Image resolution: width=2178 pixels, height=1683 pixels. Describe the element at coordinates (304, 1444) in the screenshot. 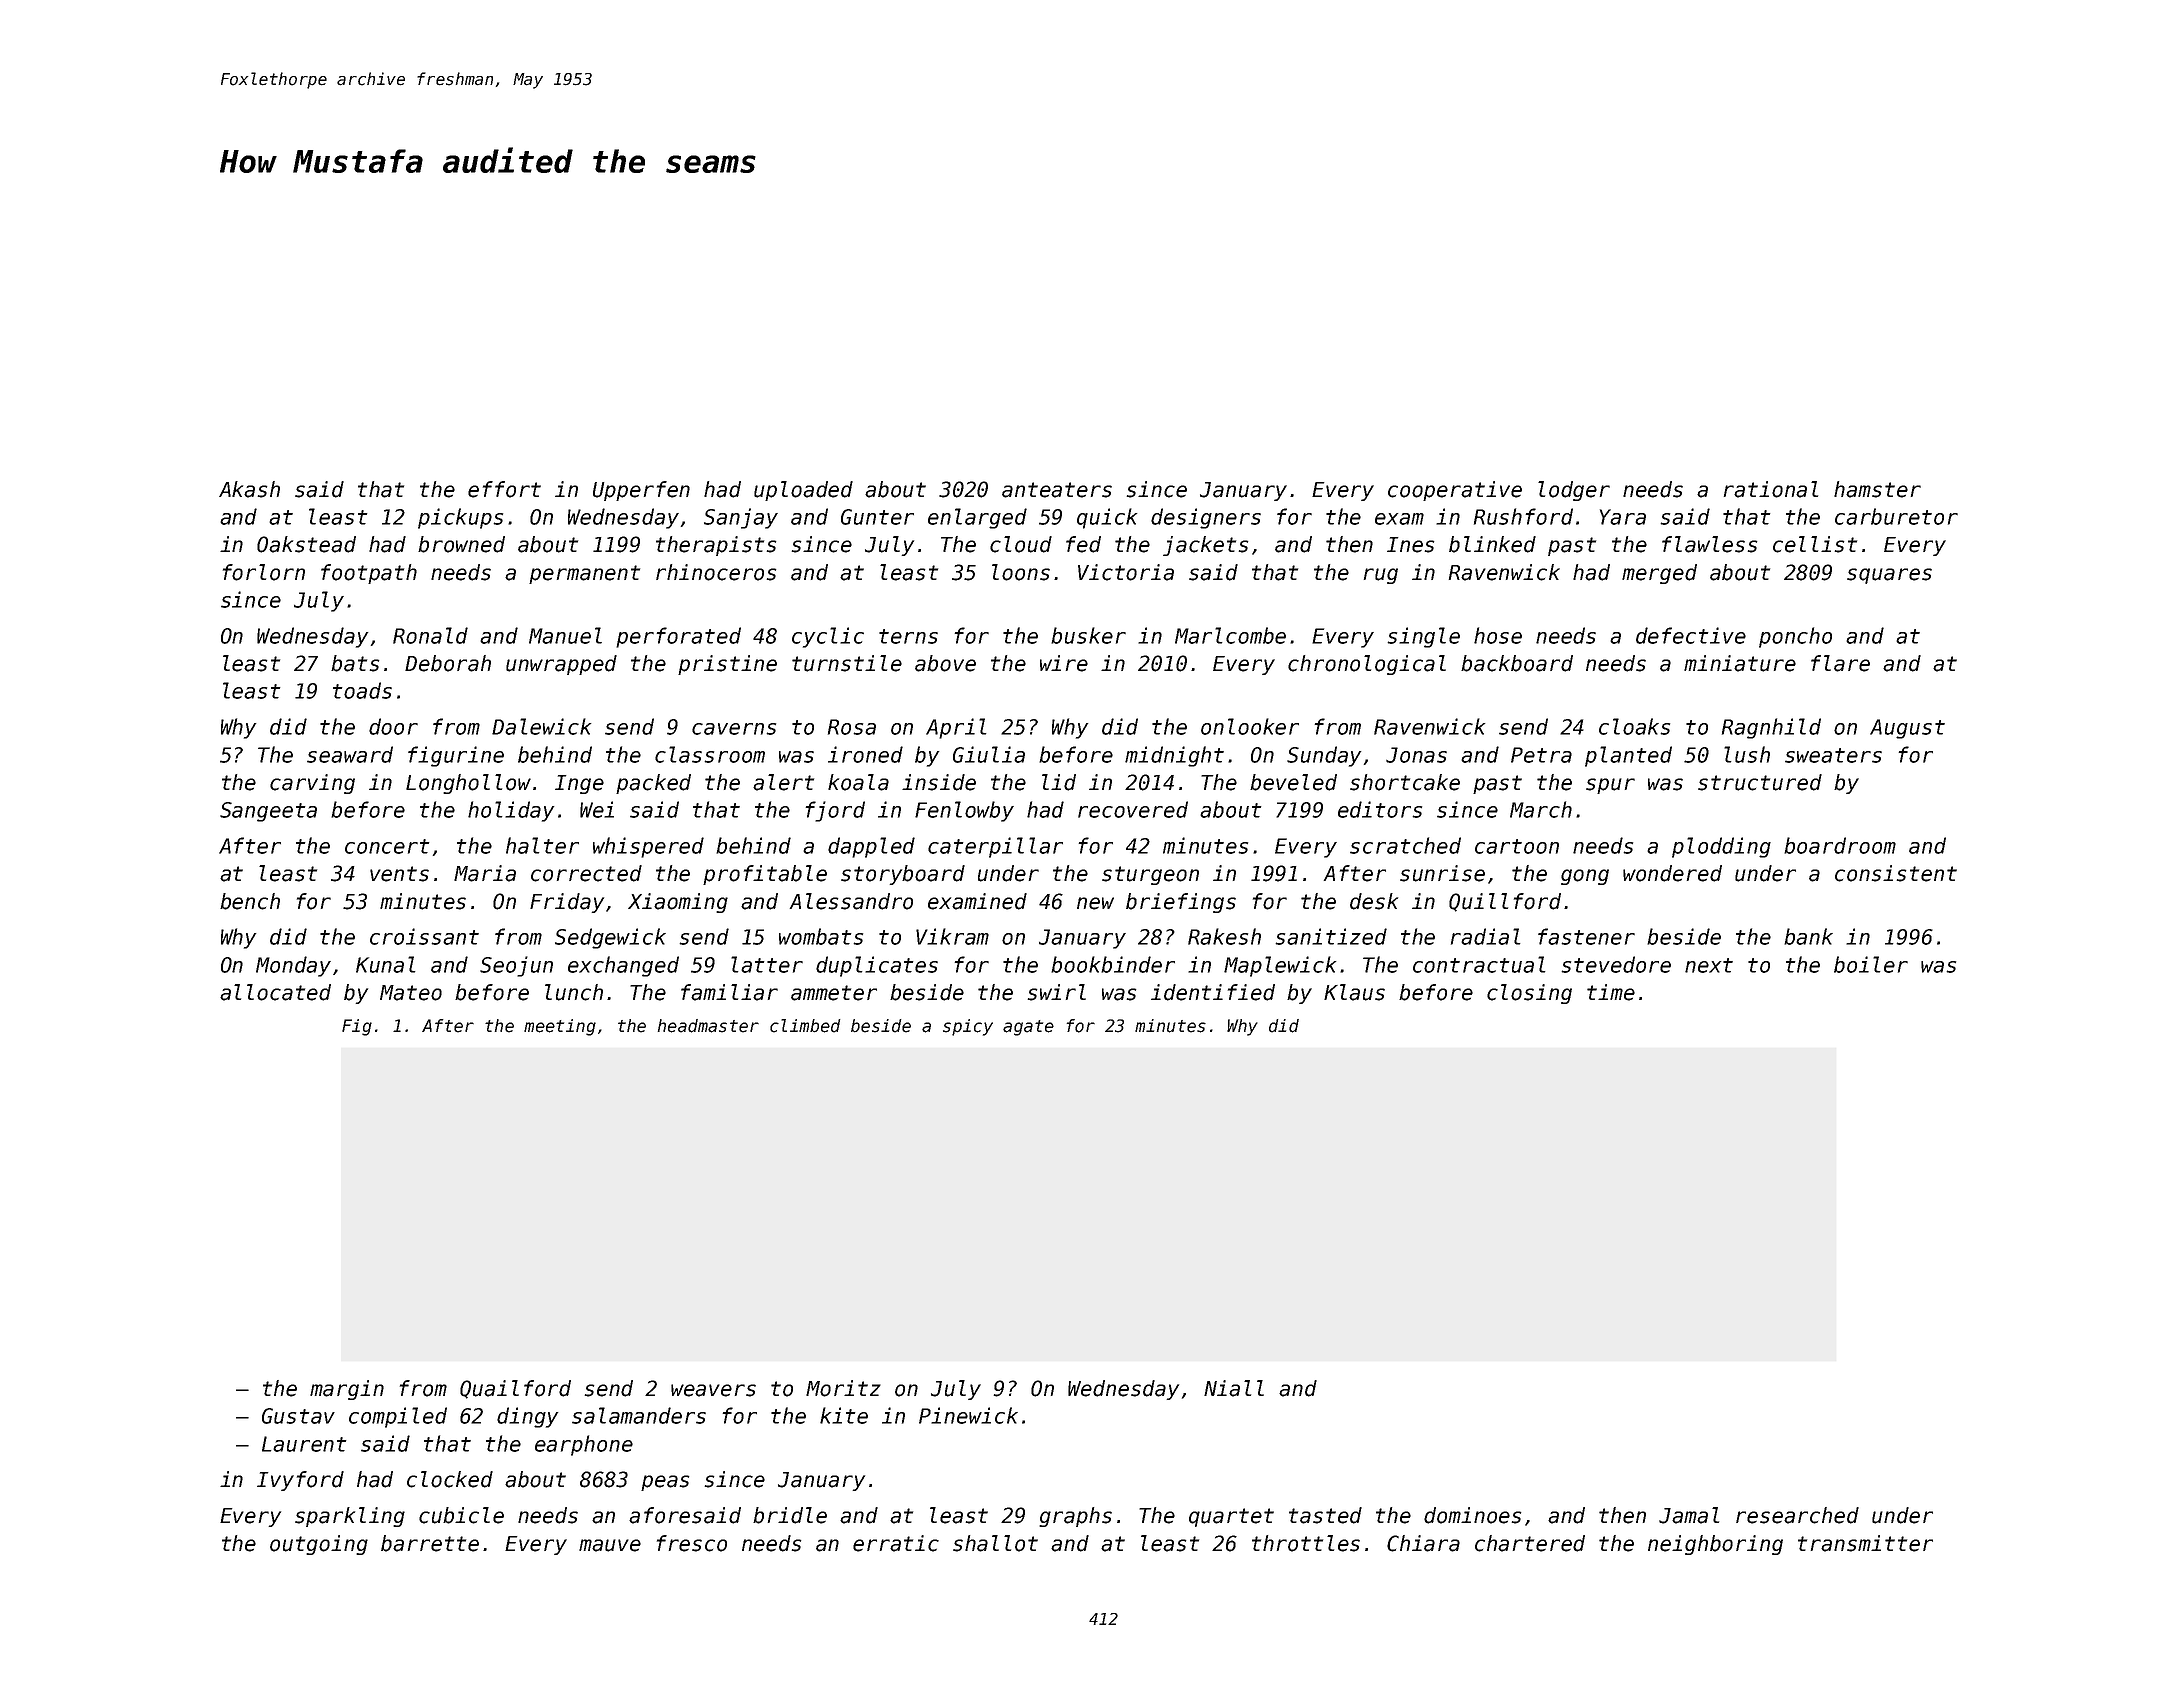

I see `Laurent` at that location.
